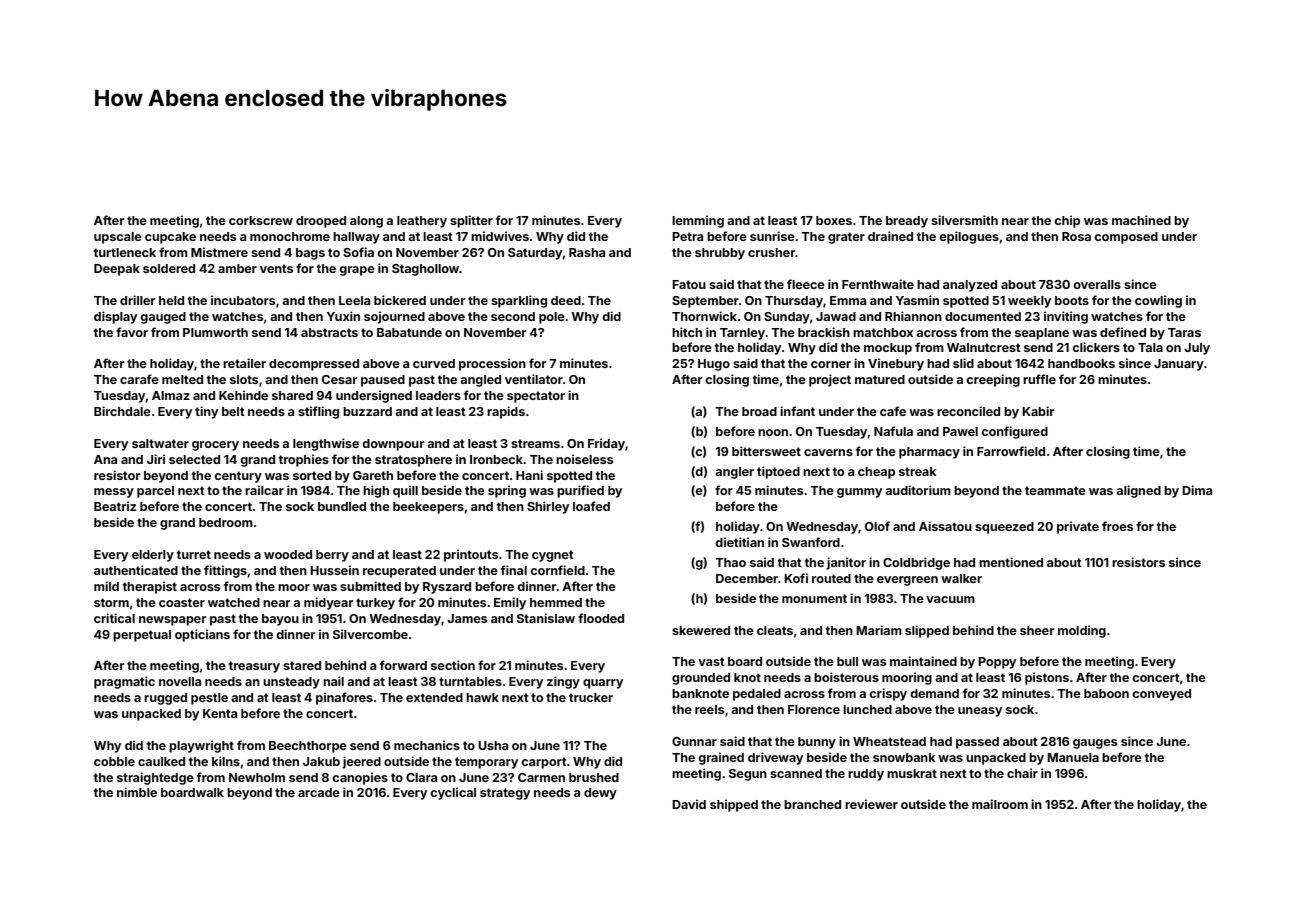 This image has width=1308, height=924. Describe the element at coordinates (366, 222) in the image. I see `along` at that location.
